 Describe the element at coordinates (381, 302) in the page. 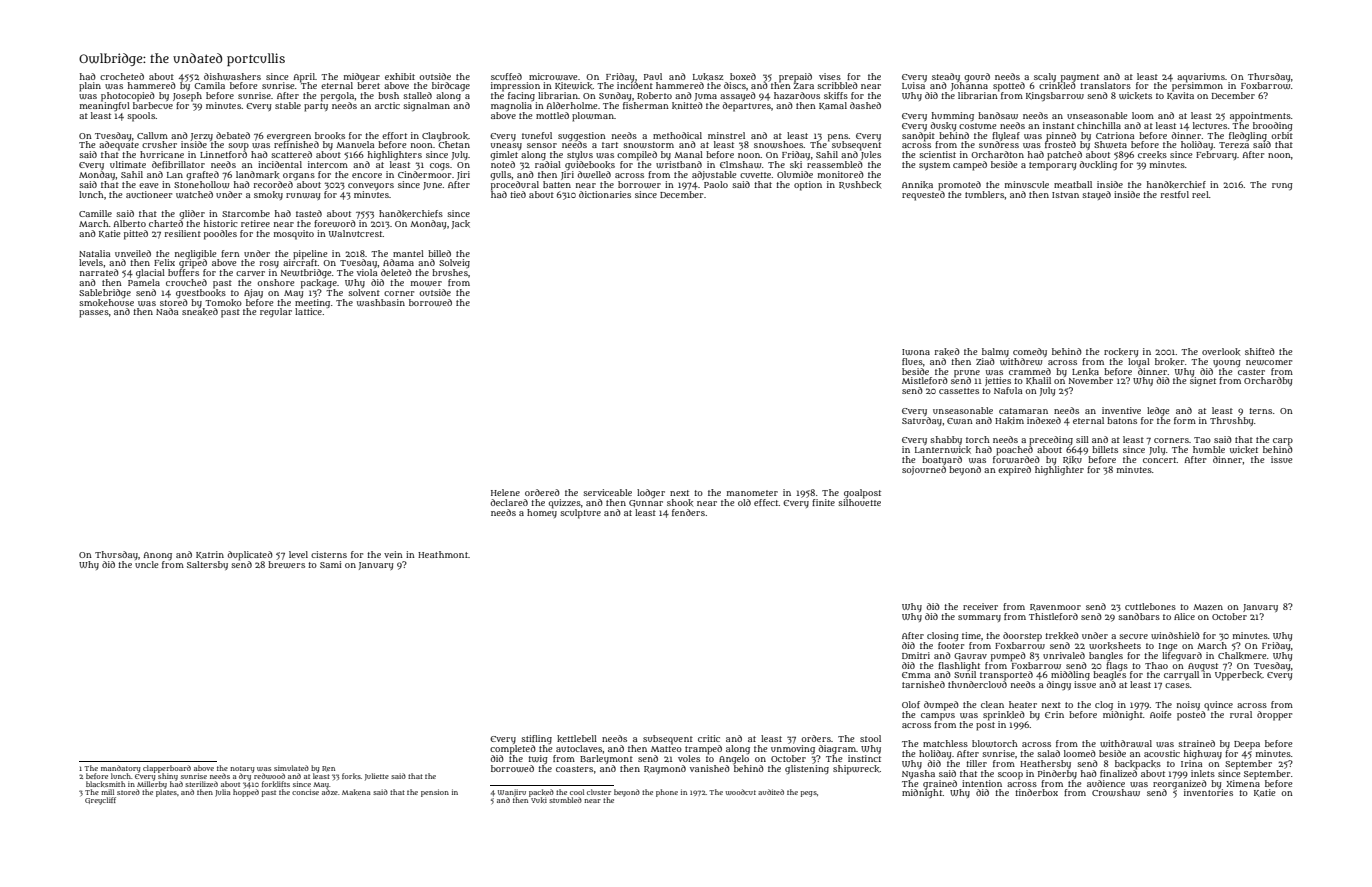

I see `washbasin` at that location.
